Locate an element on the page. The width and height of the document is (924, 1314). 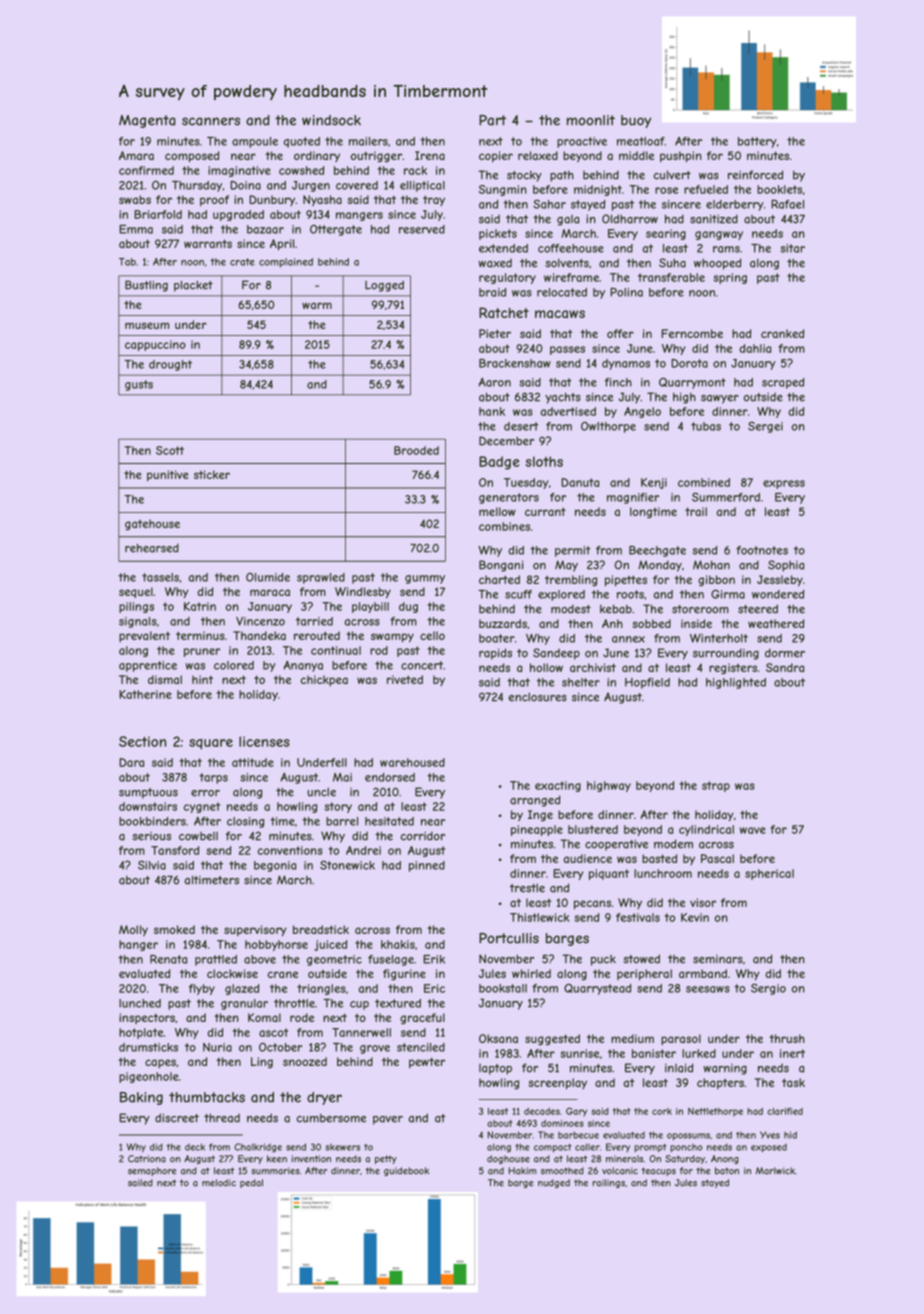
waxed is located at coordinates (495, 263).
